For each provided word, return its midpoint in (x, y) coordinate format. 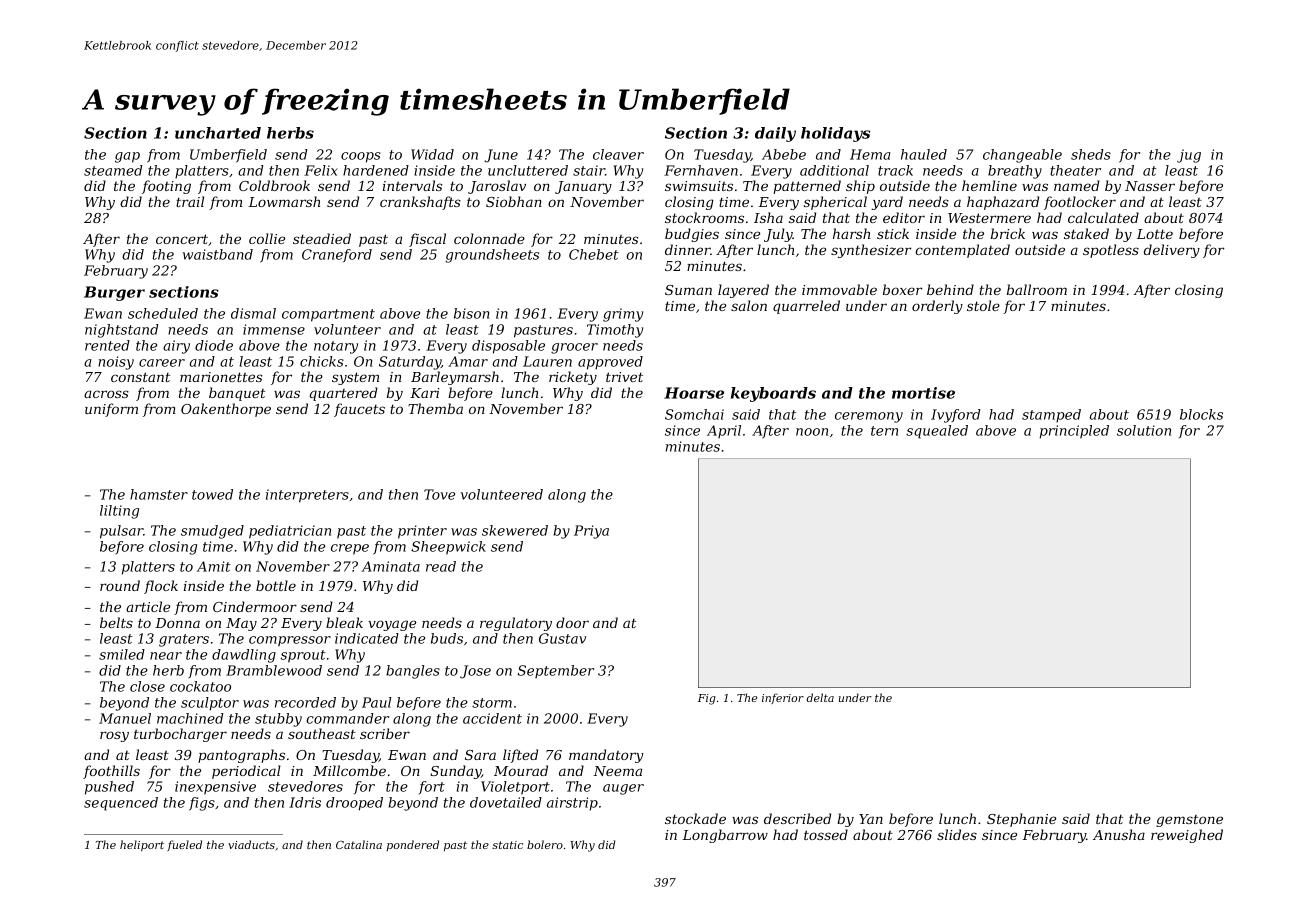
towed (212, 494)
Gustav (562, 638)
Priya (591, 532)
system (355, 378)
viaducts (251, 844)
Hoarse (694, 393)
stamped (1051, 416)
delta (820, 697)
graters (184, 640)
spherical (835, 203)
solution (1144, 430)
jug (1189, 156)
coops (361, 157)
